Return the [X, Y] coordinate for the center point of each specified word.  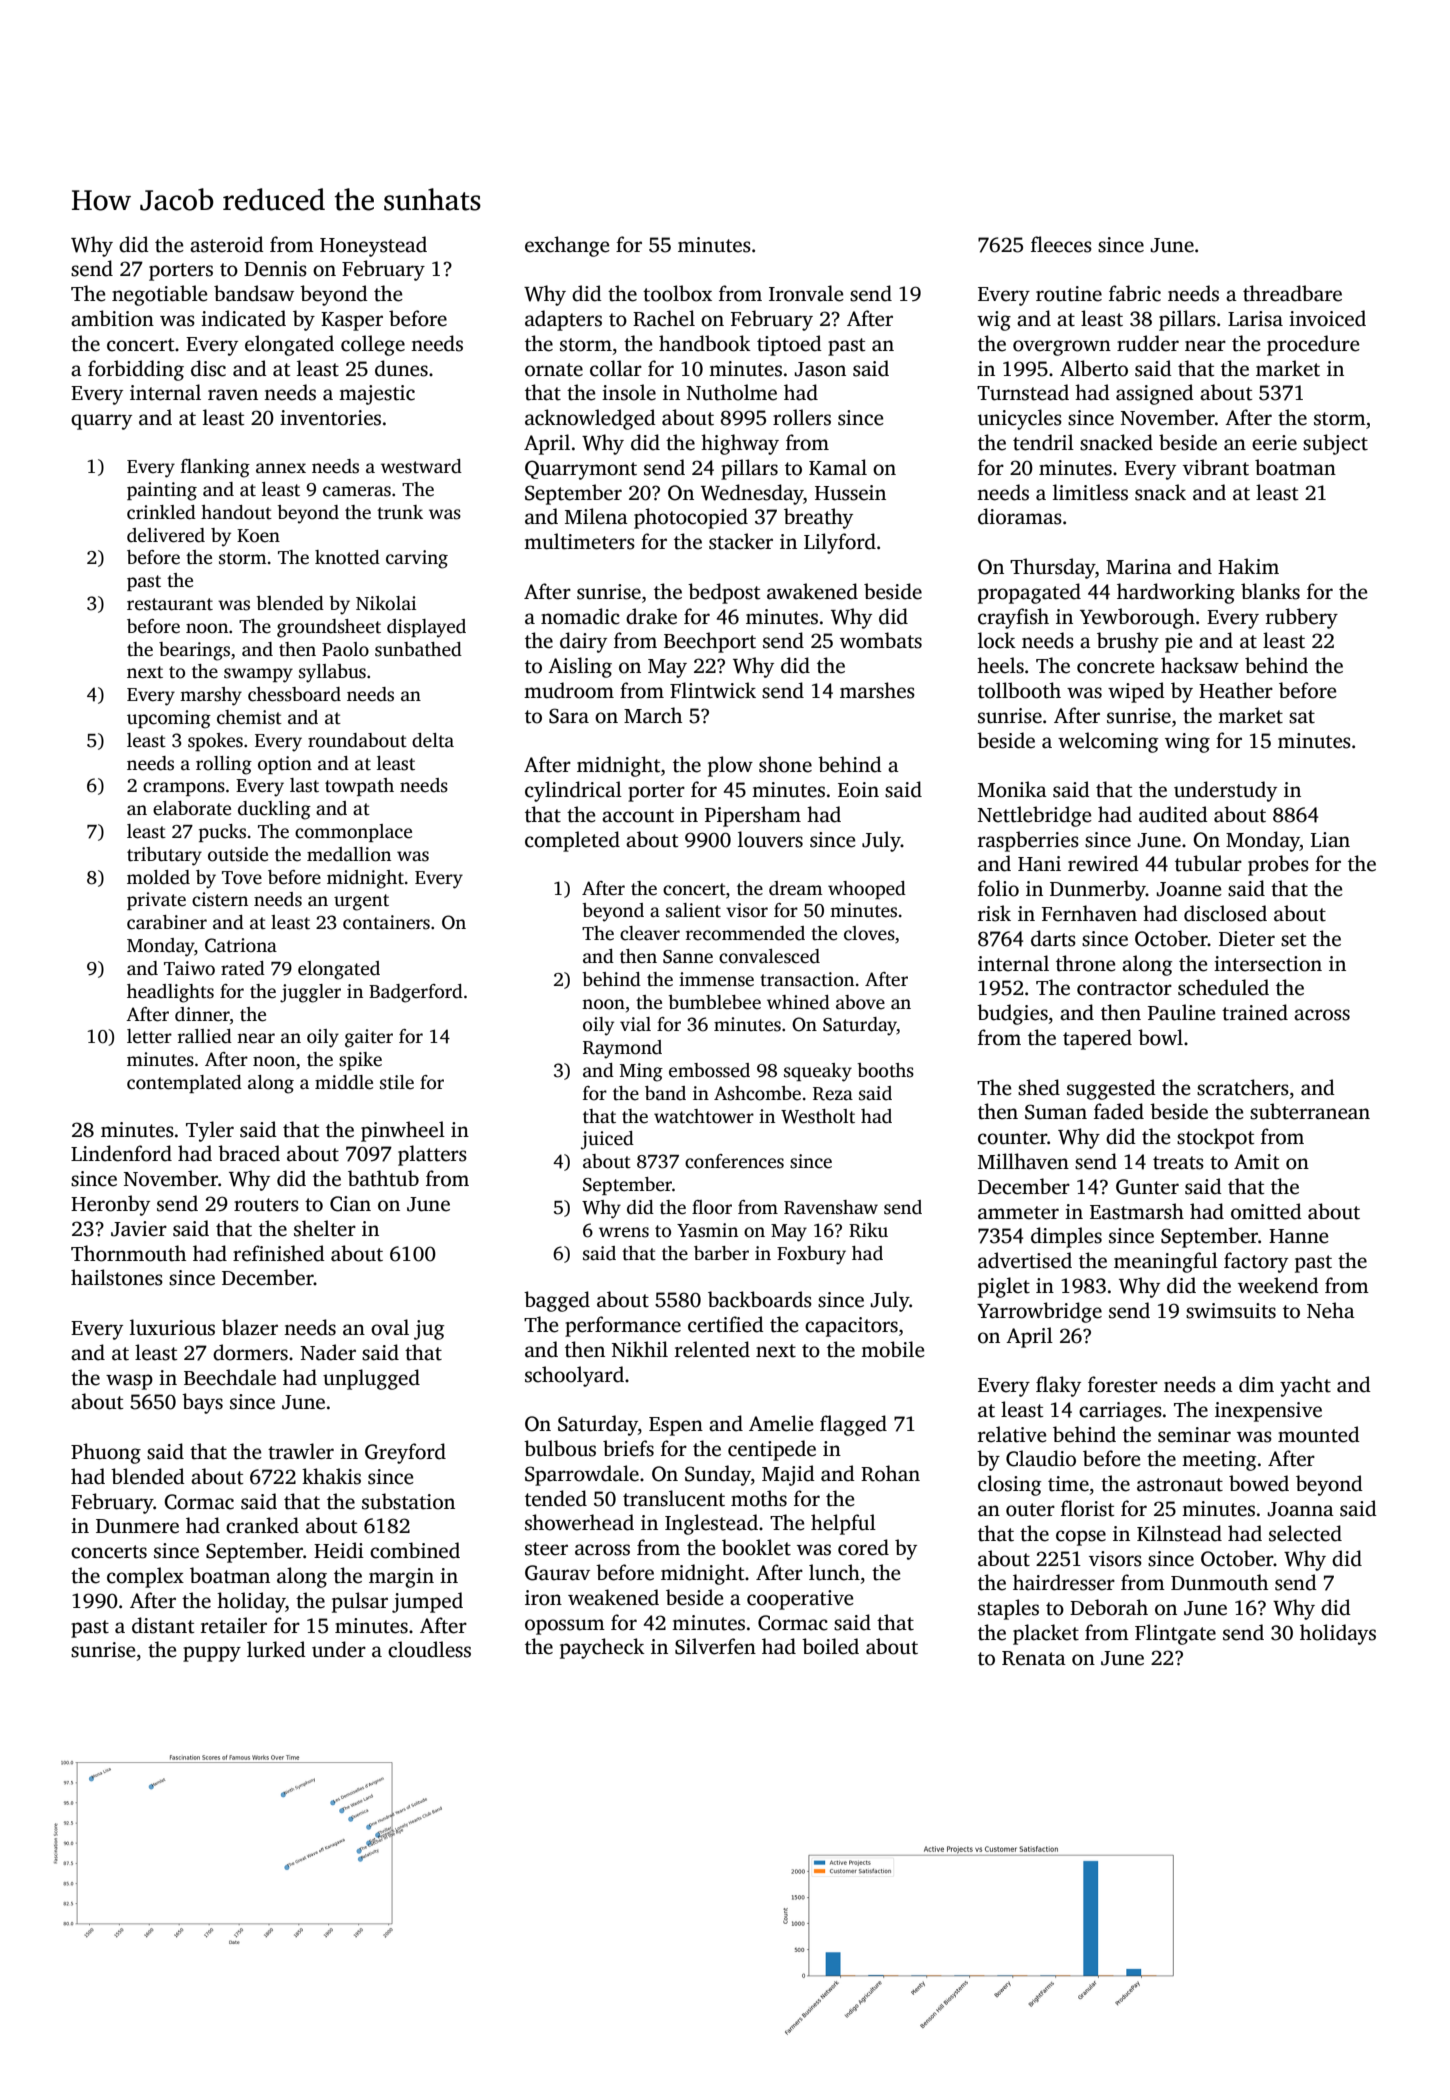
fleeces [1061, 244]
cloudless [429, 1649]
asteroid [227, 244]
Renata [1034, 1658]
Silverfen [715, 1646]
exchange [567, 246]
